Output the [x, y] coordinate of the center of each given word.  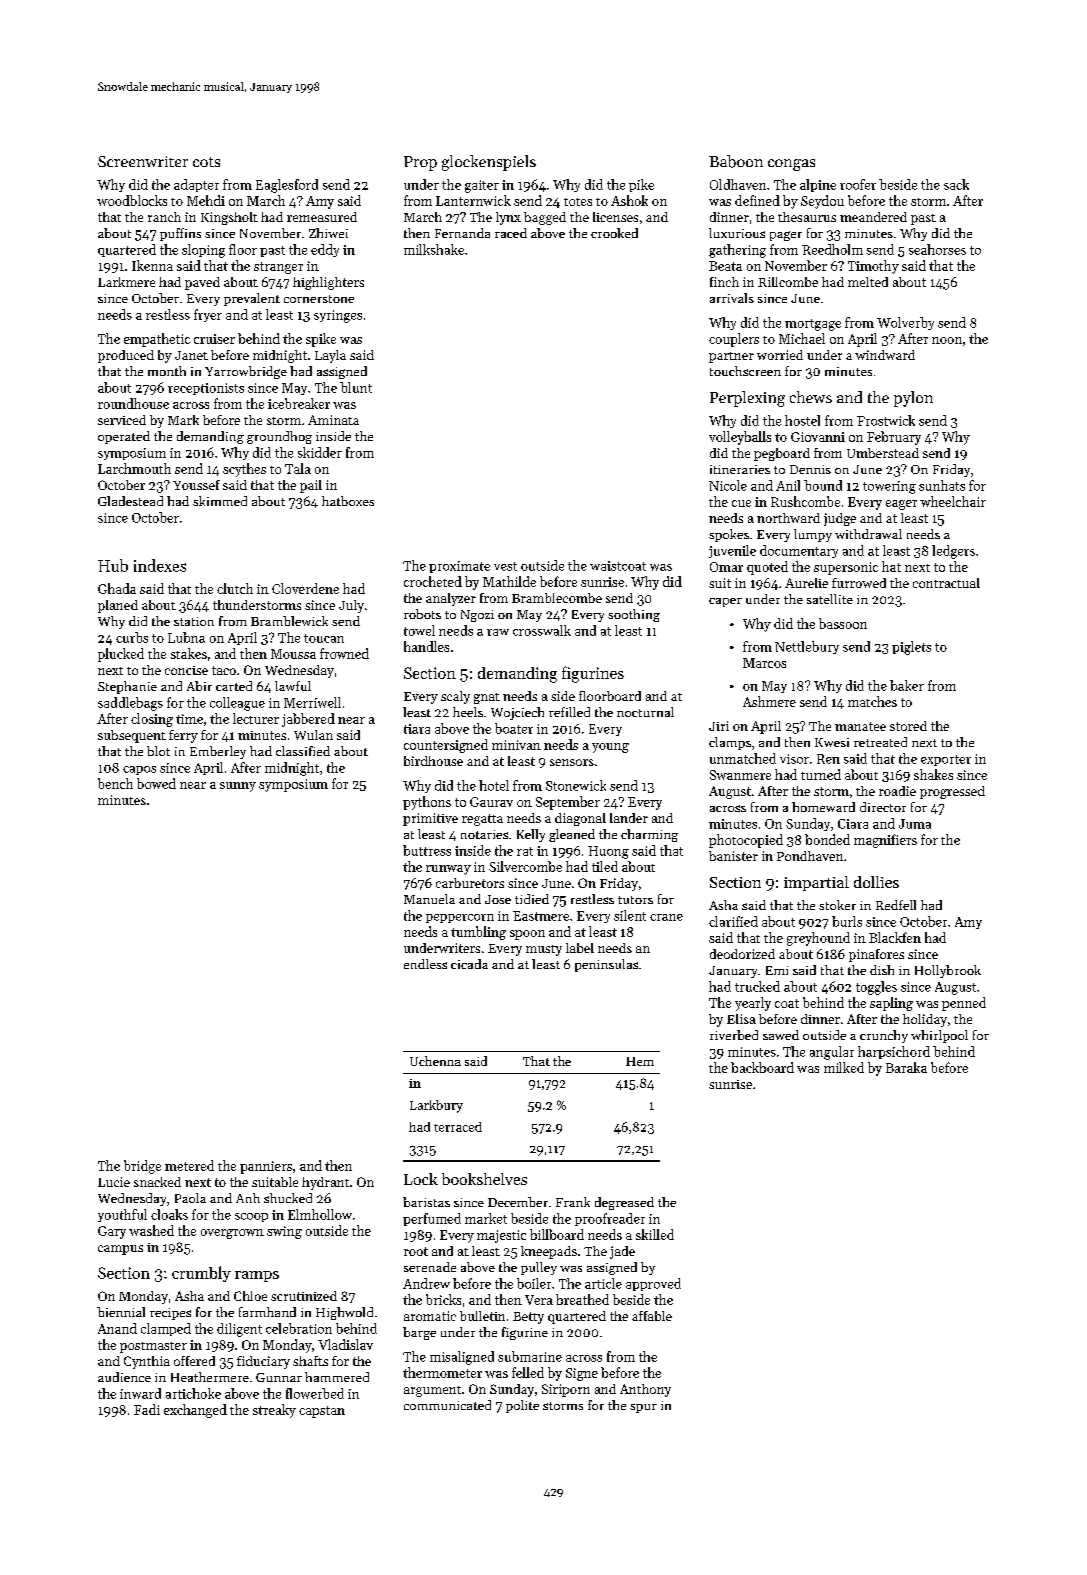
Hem [640, 1061]
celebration [299, 1328]
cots [206, 162]
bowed [156, 783]
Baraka [906, 1067]
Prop [420, 163]
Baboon [736, 161]
